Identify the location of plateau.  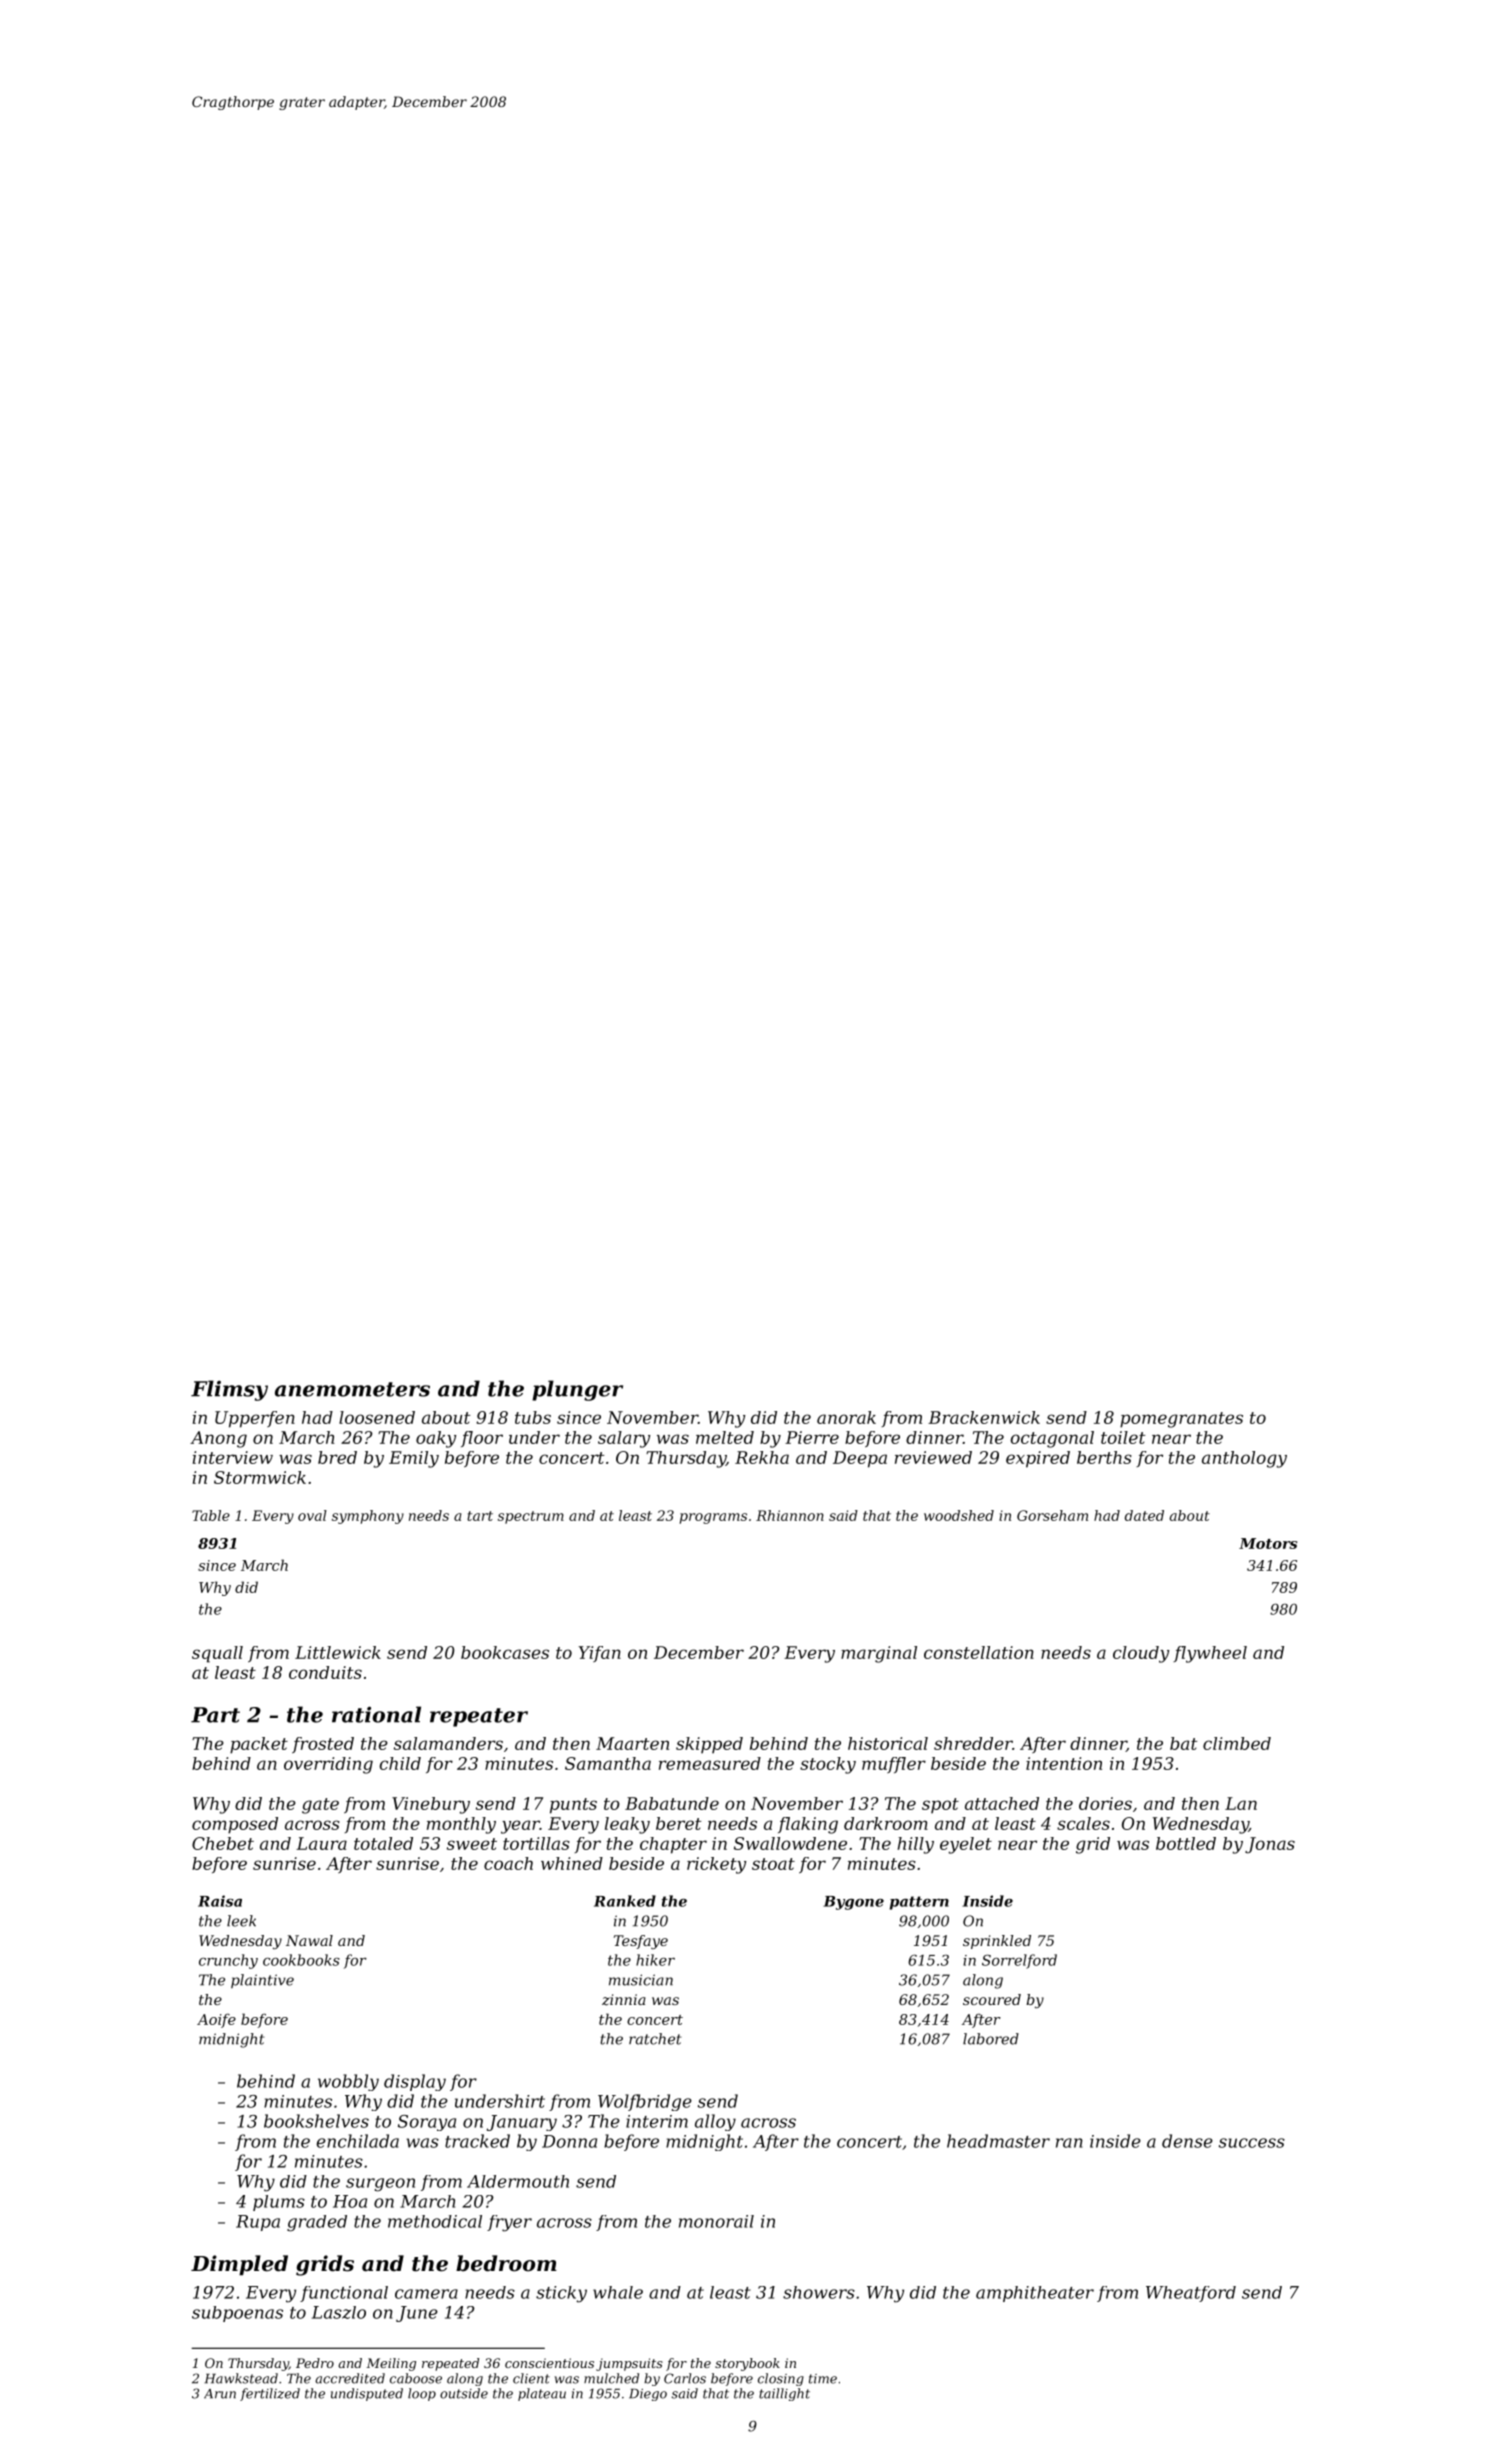
(542, 2394).
